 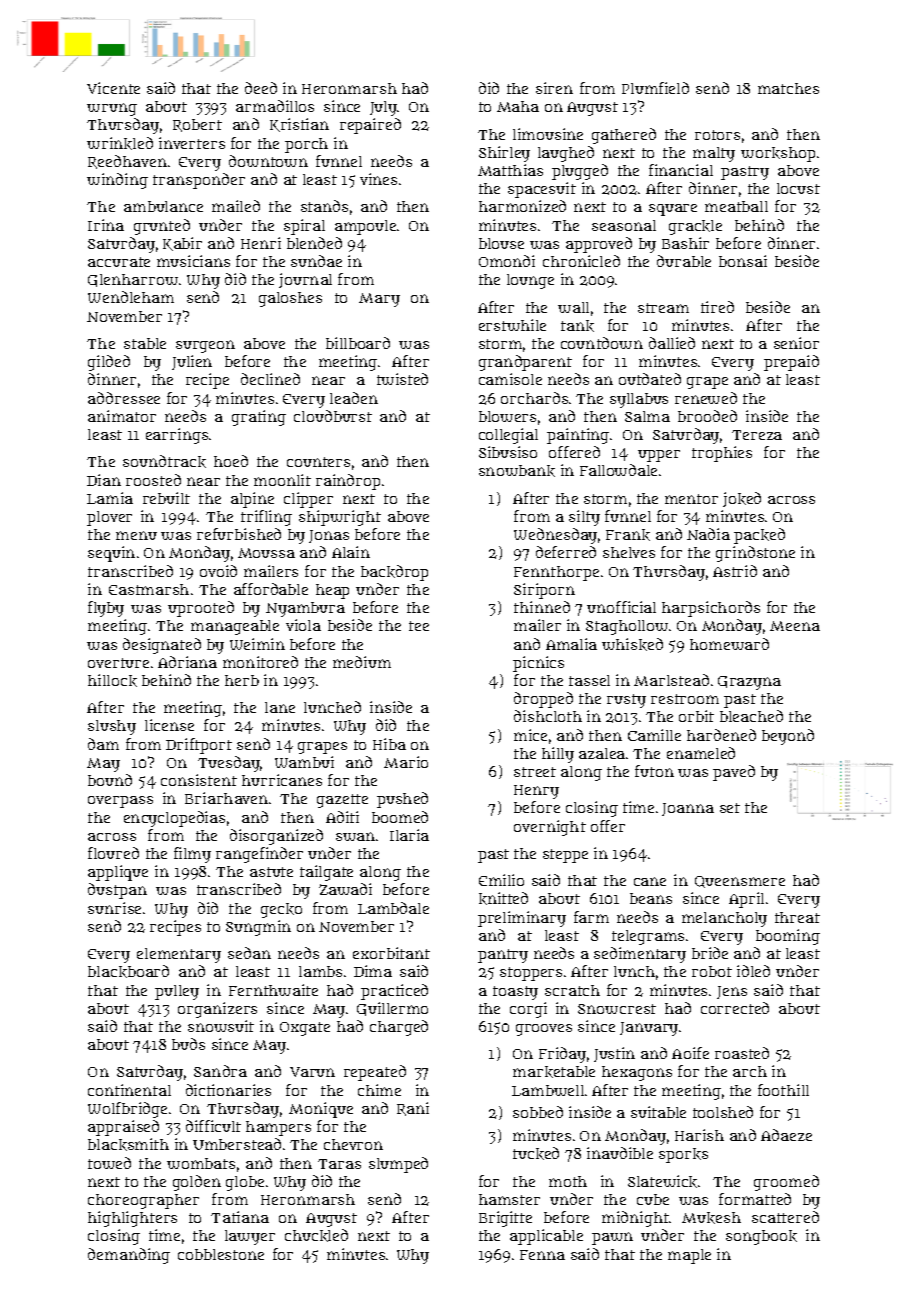 I want to click on Irina, so click(x=106, y=225).
